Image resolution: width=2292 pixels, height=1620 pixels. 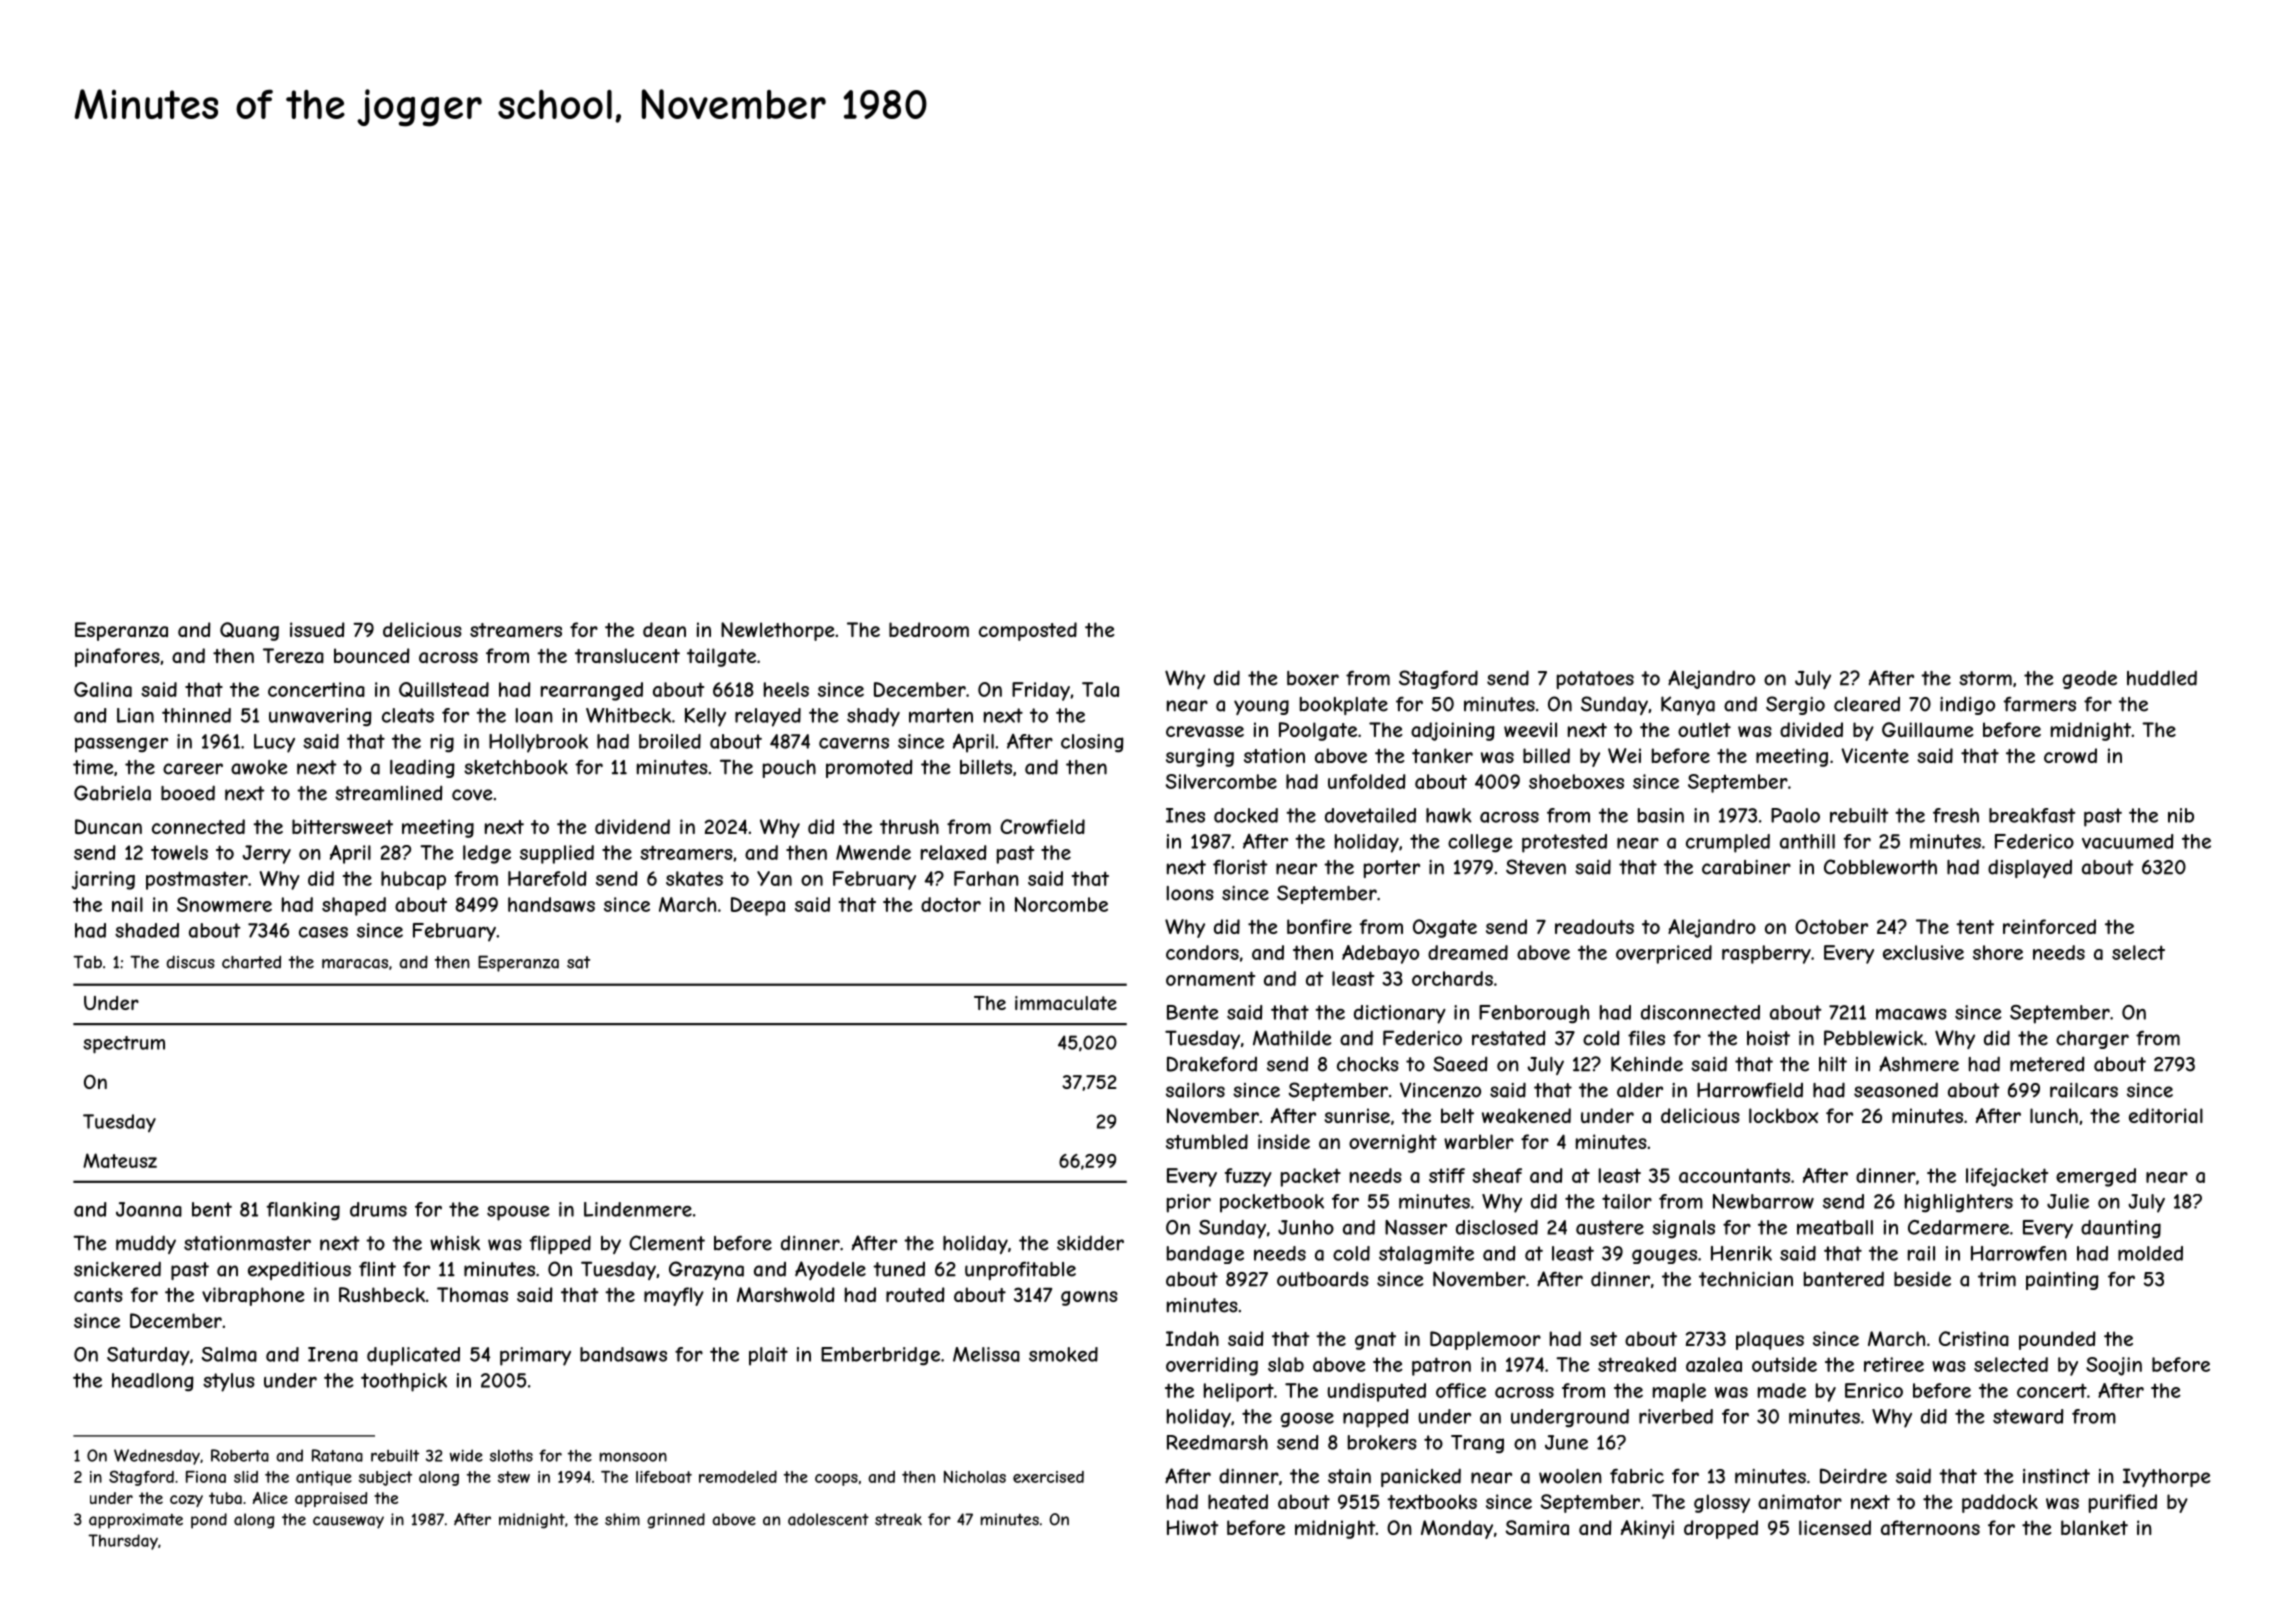 What do you see at coordinates (2162, 678) in the image?
I see `huddled` at bounding box center [2162, 678].
